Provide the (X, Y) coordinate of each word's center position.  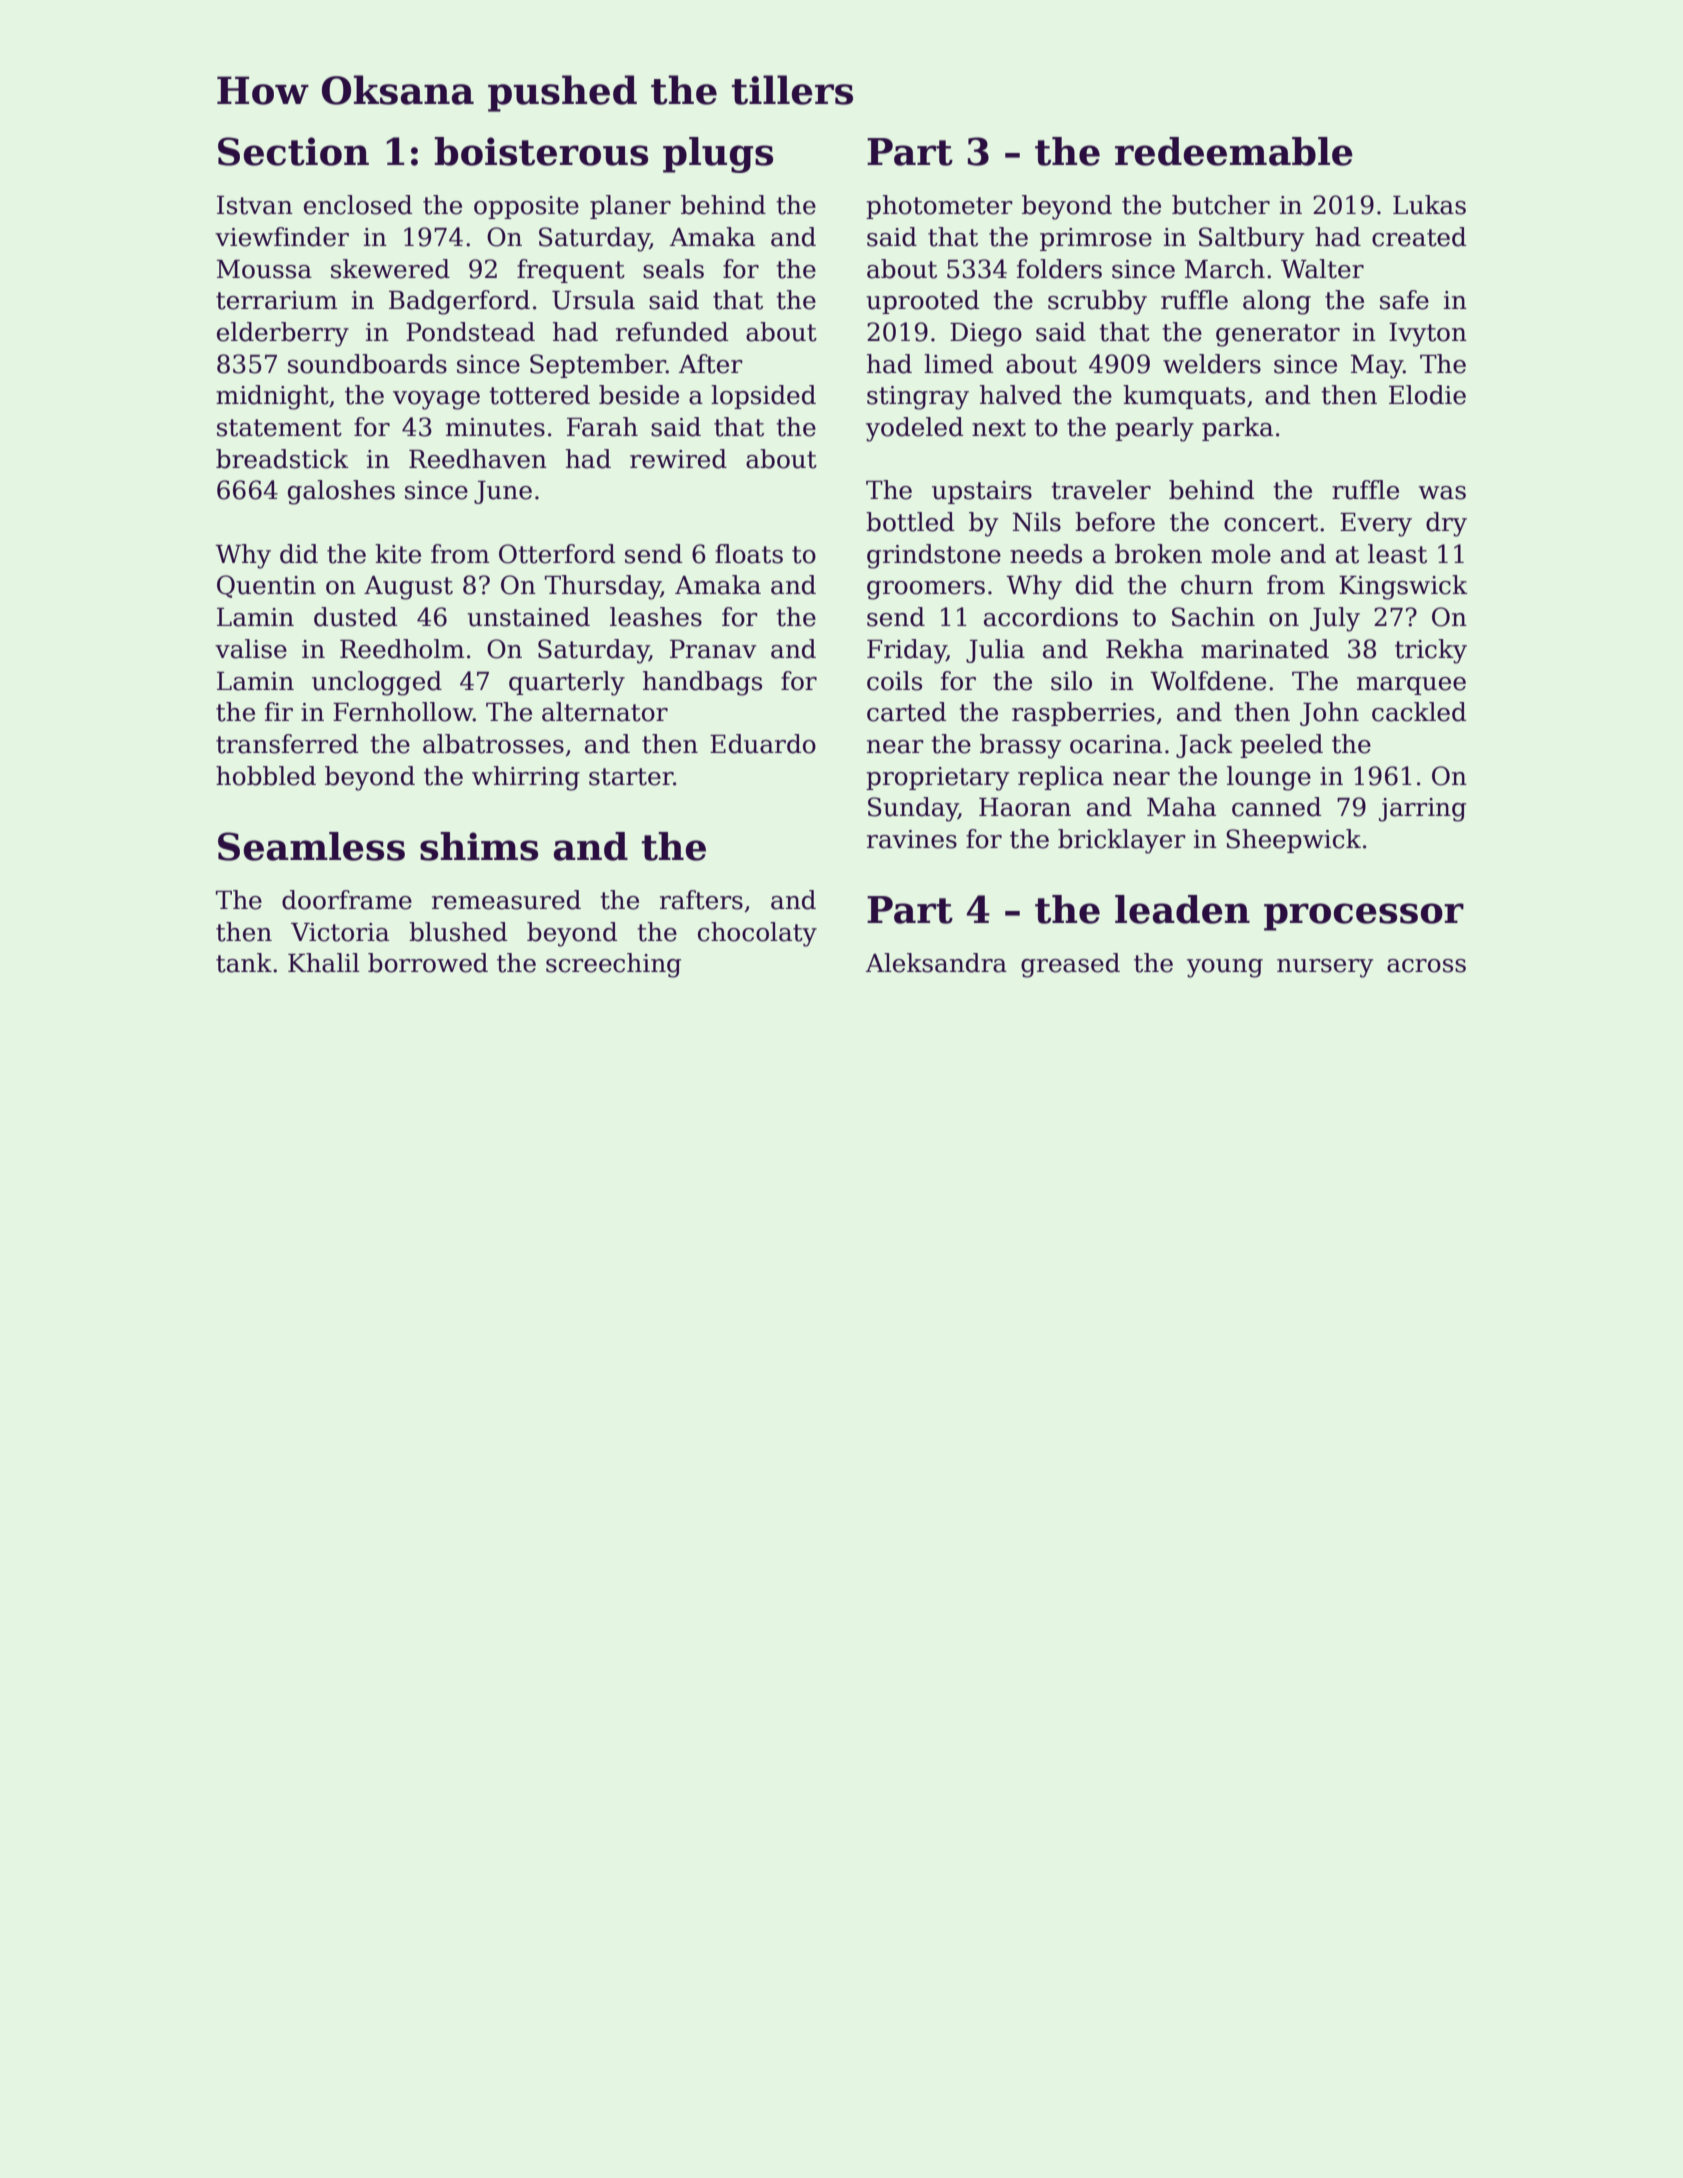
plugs (718, 155)
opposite (526, 207)
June (503, 492)
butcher (1221, 205)
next (999, 428)
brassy (1020, 746)
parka (1237, 429)
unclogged (377, 683)
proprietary (937, 779)
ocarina (1116, 744)
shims (479, 846)
